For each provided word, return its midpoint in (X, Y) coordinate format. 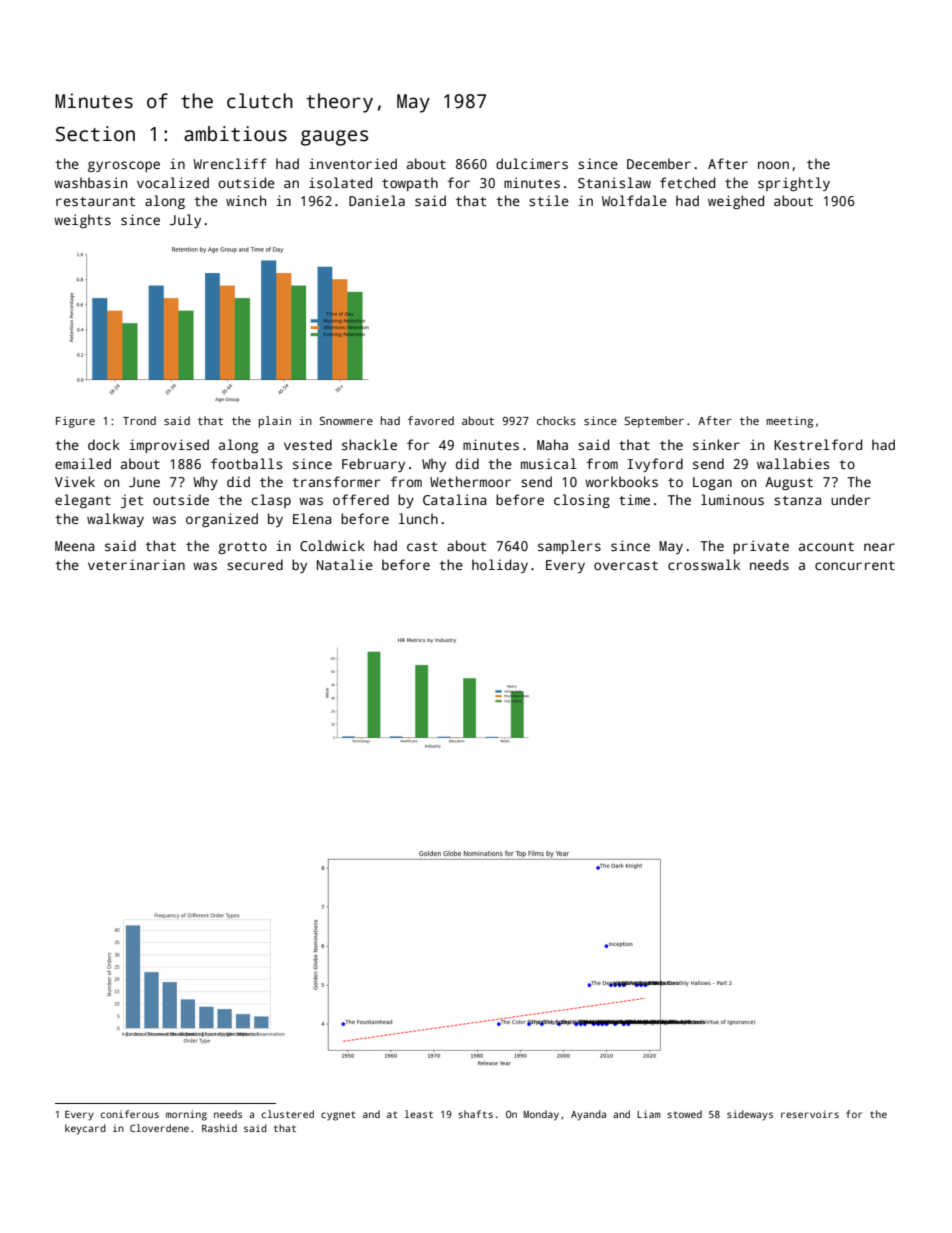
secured (255, 564)
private (761, 547)
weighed (736, 202)
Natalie (345, 564)
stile (549, 200)
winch (246, 200)
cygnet (338, 1116)
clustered (287, 1114)
